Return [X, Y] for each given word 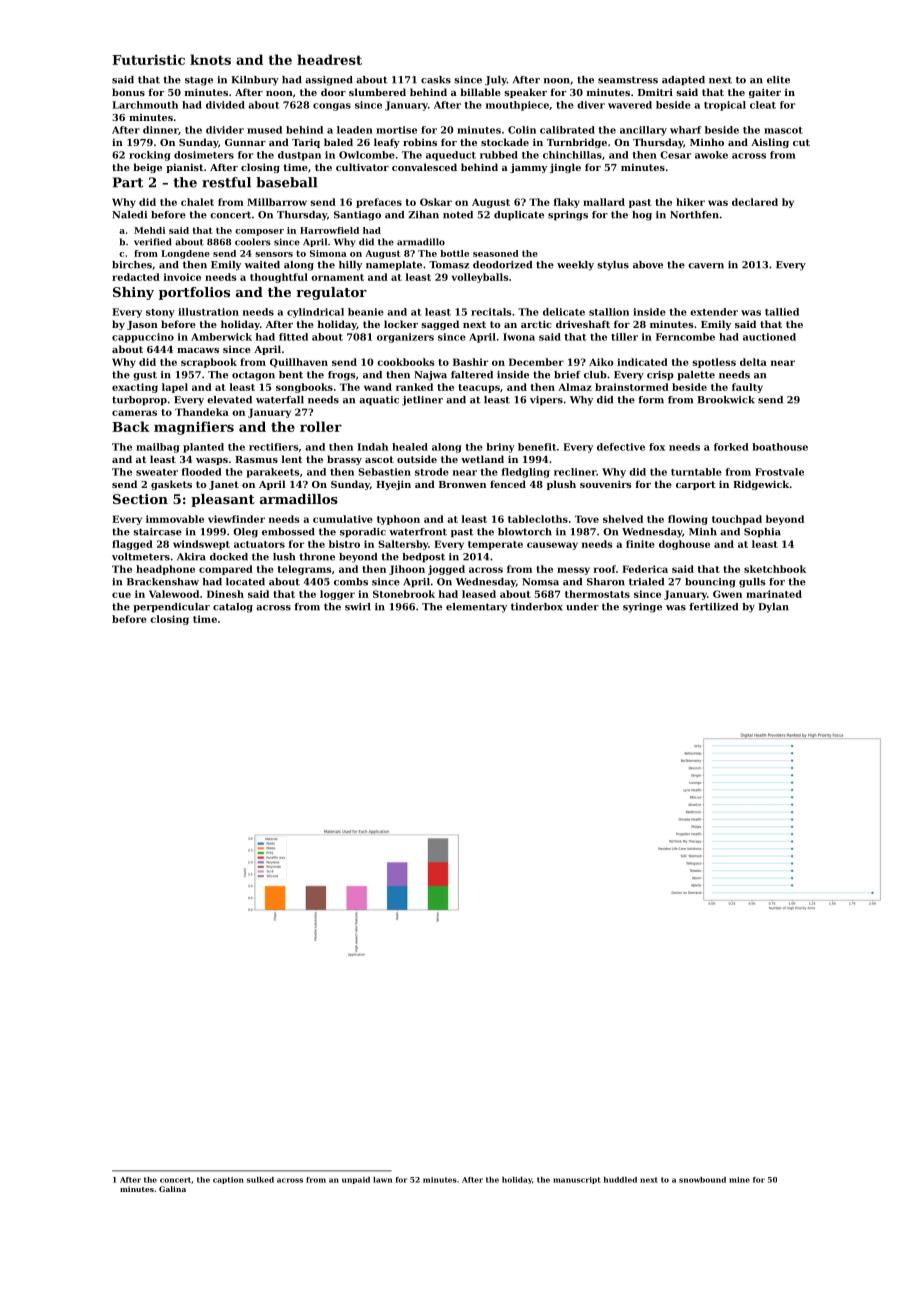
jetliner [422, 401]
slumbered [377, 92]
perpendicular [171, 608]
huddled [620, 1180]
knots [210, 59]
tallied [782, 312]
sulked [260, 1180]
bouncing [710, 583]
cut [801, 142]
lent [292, 459]
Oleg [245, 533]
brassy [344, 460]
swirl [357, 607]
